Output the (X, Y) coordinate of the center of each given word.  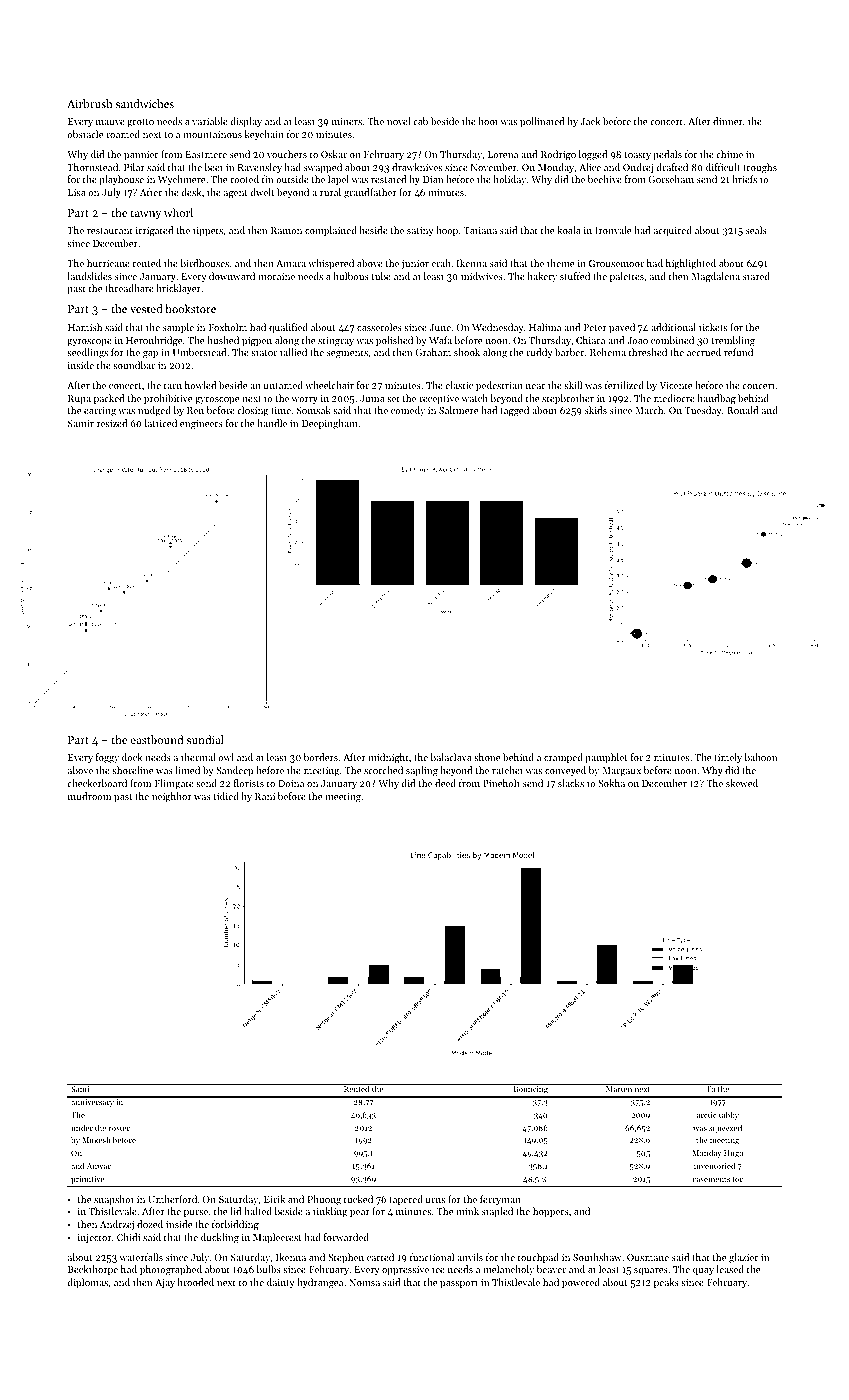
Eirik (274, 1199)
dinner (728, 121)
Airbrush (89, 103)
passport (459, 1284)
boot (488, 121)
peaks (666, 1283)
